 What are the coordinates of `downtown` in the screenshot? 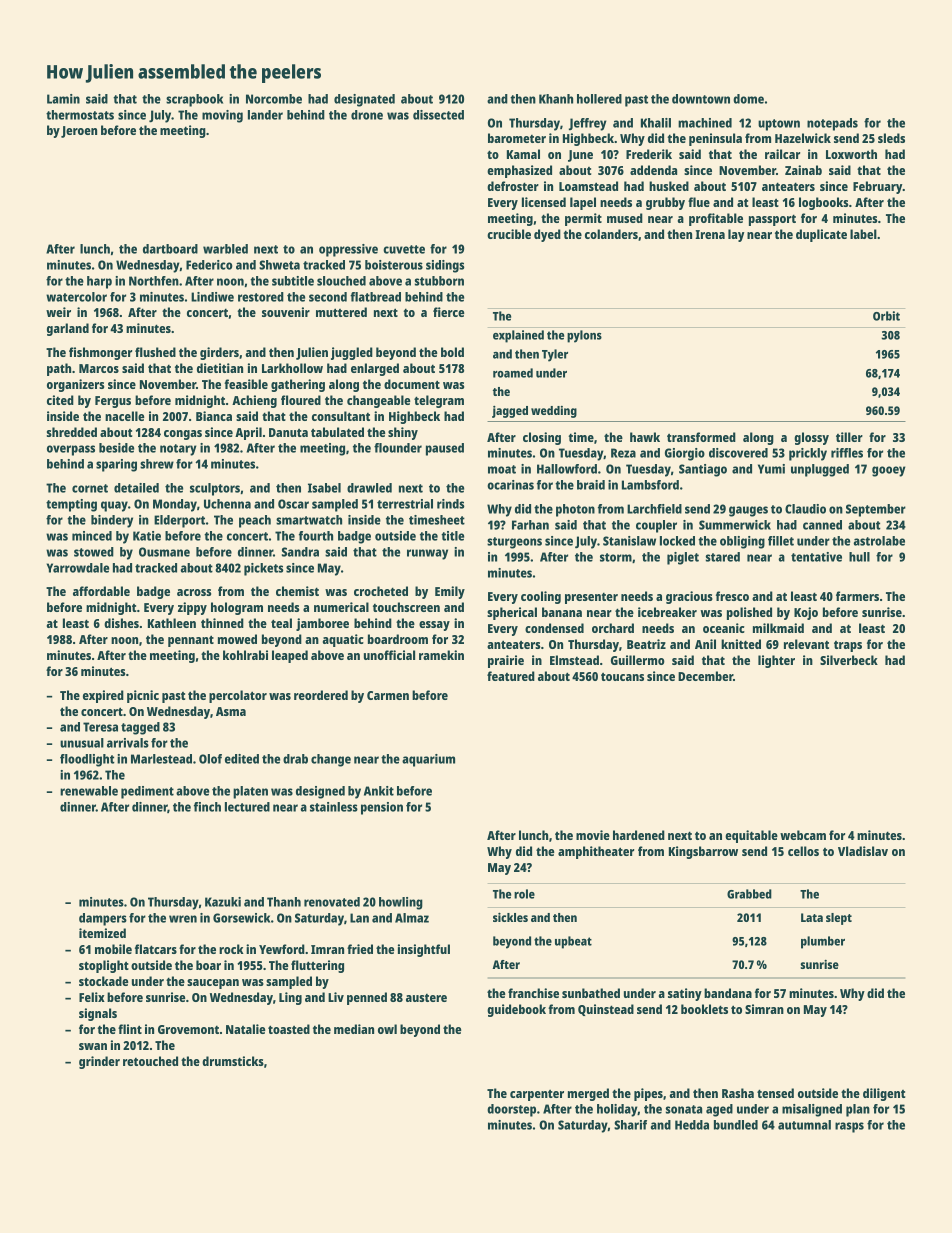 It's located at (701, 99).
